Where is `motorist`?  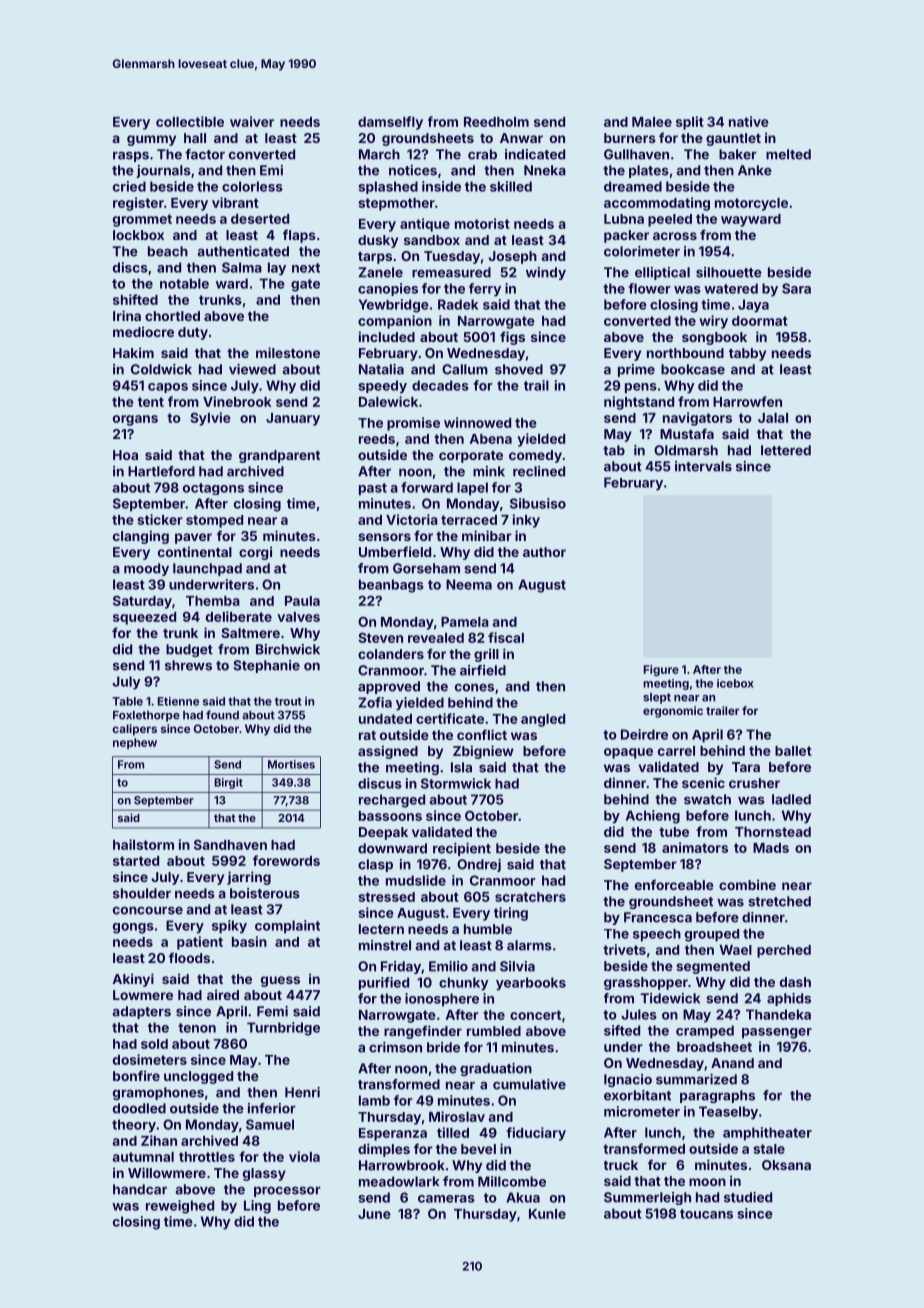
motorist is located at coordinates (482, 223).
